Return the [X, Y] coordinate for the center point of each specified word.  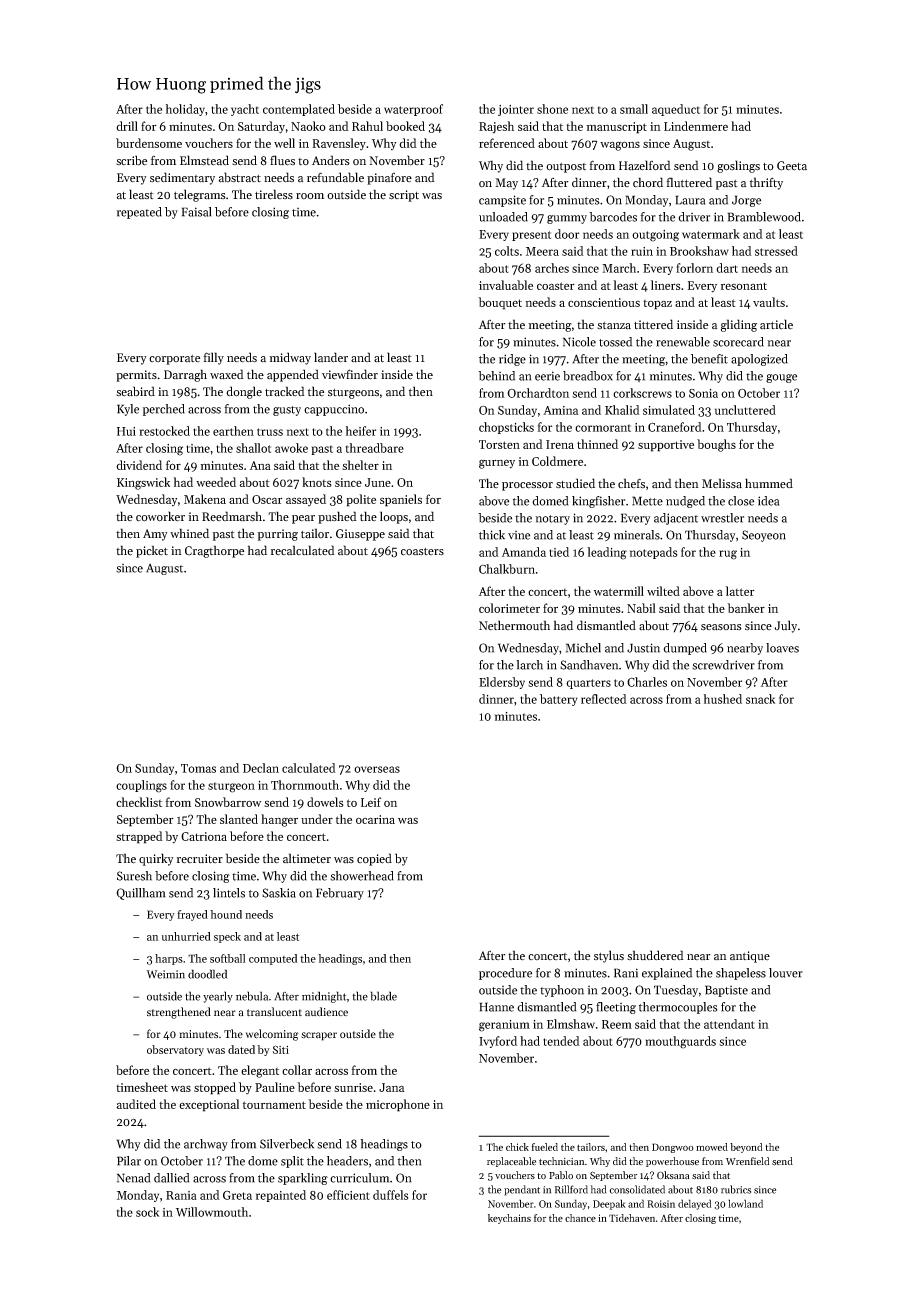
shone [552, 109]
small [634, 109]
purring [278, 535]
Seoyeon [764, 536]
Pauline [275, 1087]
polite [361, 500]
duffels [390, 1195]
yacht [245, 110]
